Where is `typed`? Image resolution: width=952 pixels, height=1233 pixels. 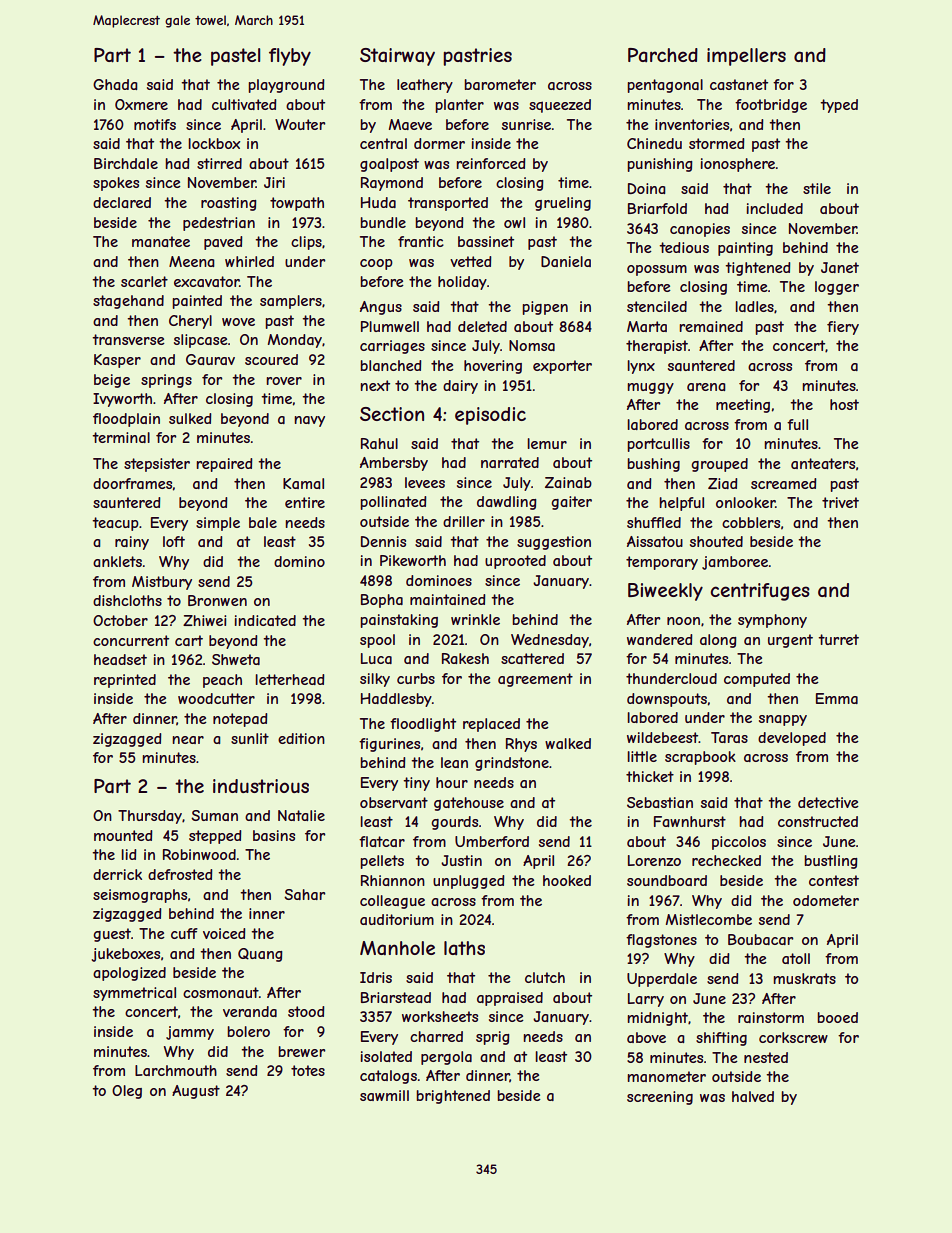
typed is located at coordinates (839, 106).
